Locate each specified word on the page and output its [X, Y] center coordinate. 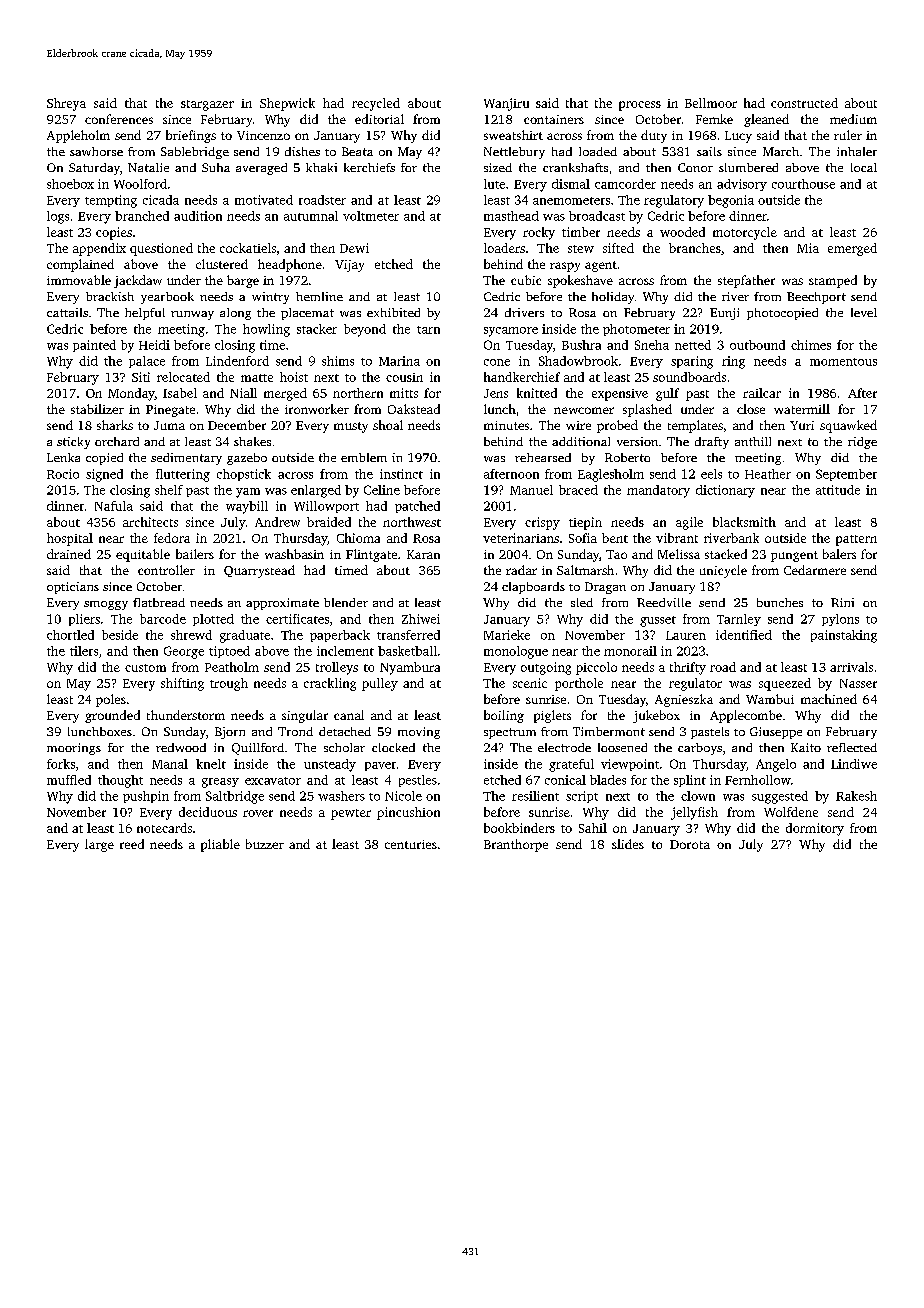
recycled [376, 104]
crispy [542, 523]
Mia [808, 248]
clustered [222, 264]
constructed [804, 103]
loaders [504, 248]
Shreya [66, 104]
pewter [351, 814]
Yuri [802, 425]
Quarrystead [259, 571]
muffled [69, 780]
